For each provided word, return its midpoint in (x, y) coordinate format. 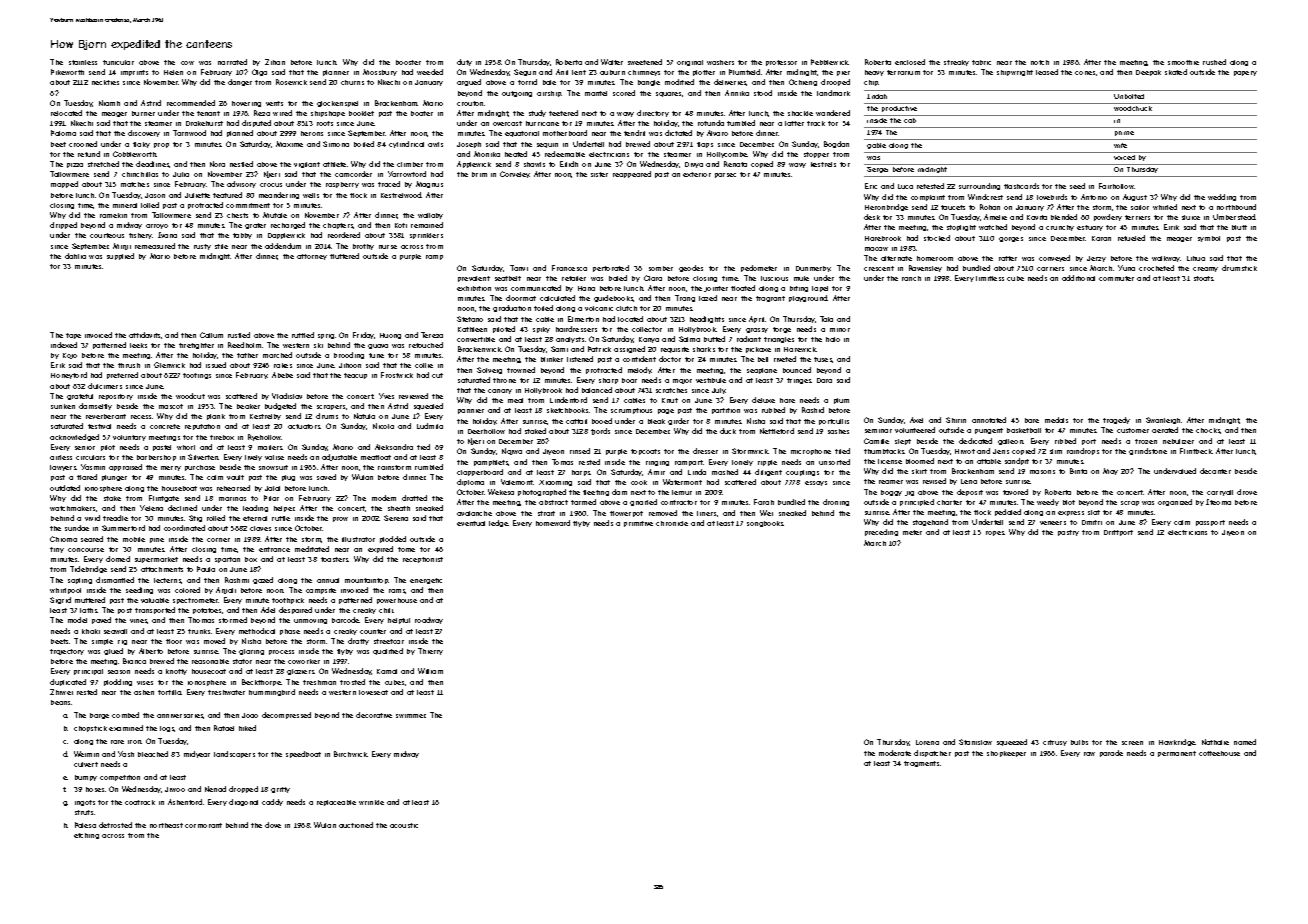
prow (340, 519)
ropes (995, 533)
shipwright (1015, 73)
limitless (990, 278)
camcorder (353, 174)
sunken (63, 406)
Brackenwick (479, 349)
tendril (634, 133)
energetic (426, 581)
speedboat (303, 754)
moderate (895, 753)
